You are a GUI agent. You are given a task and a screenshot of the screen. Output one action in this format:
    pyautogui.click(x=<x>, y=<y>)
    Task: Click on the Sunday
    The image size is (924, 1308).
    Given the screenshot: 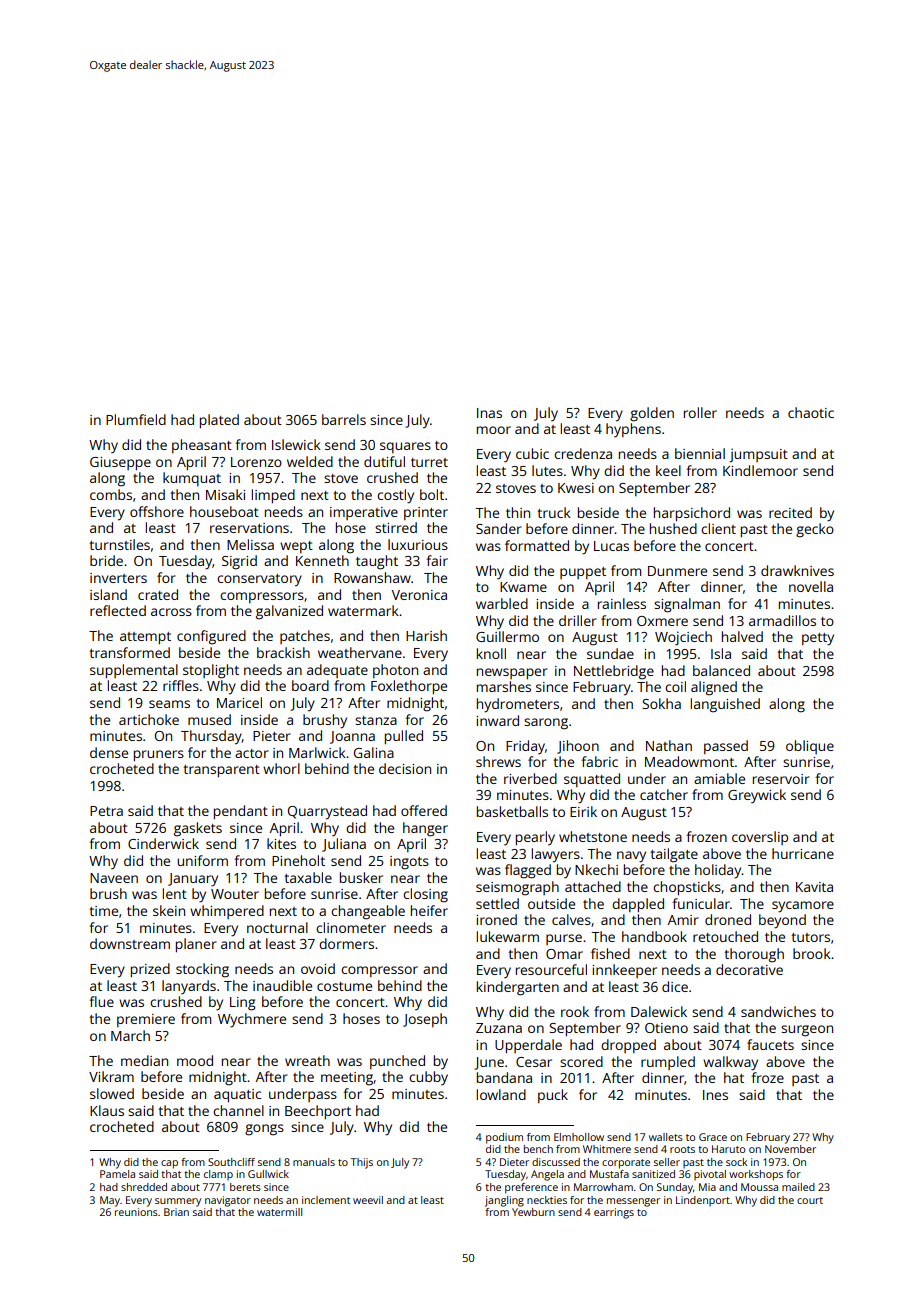 What is the action you would take?
    pyautogui.click(x=675, y=1188)
